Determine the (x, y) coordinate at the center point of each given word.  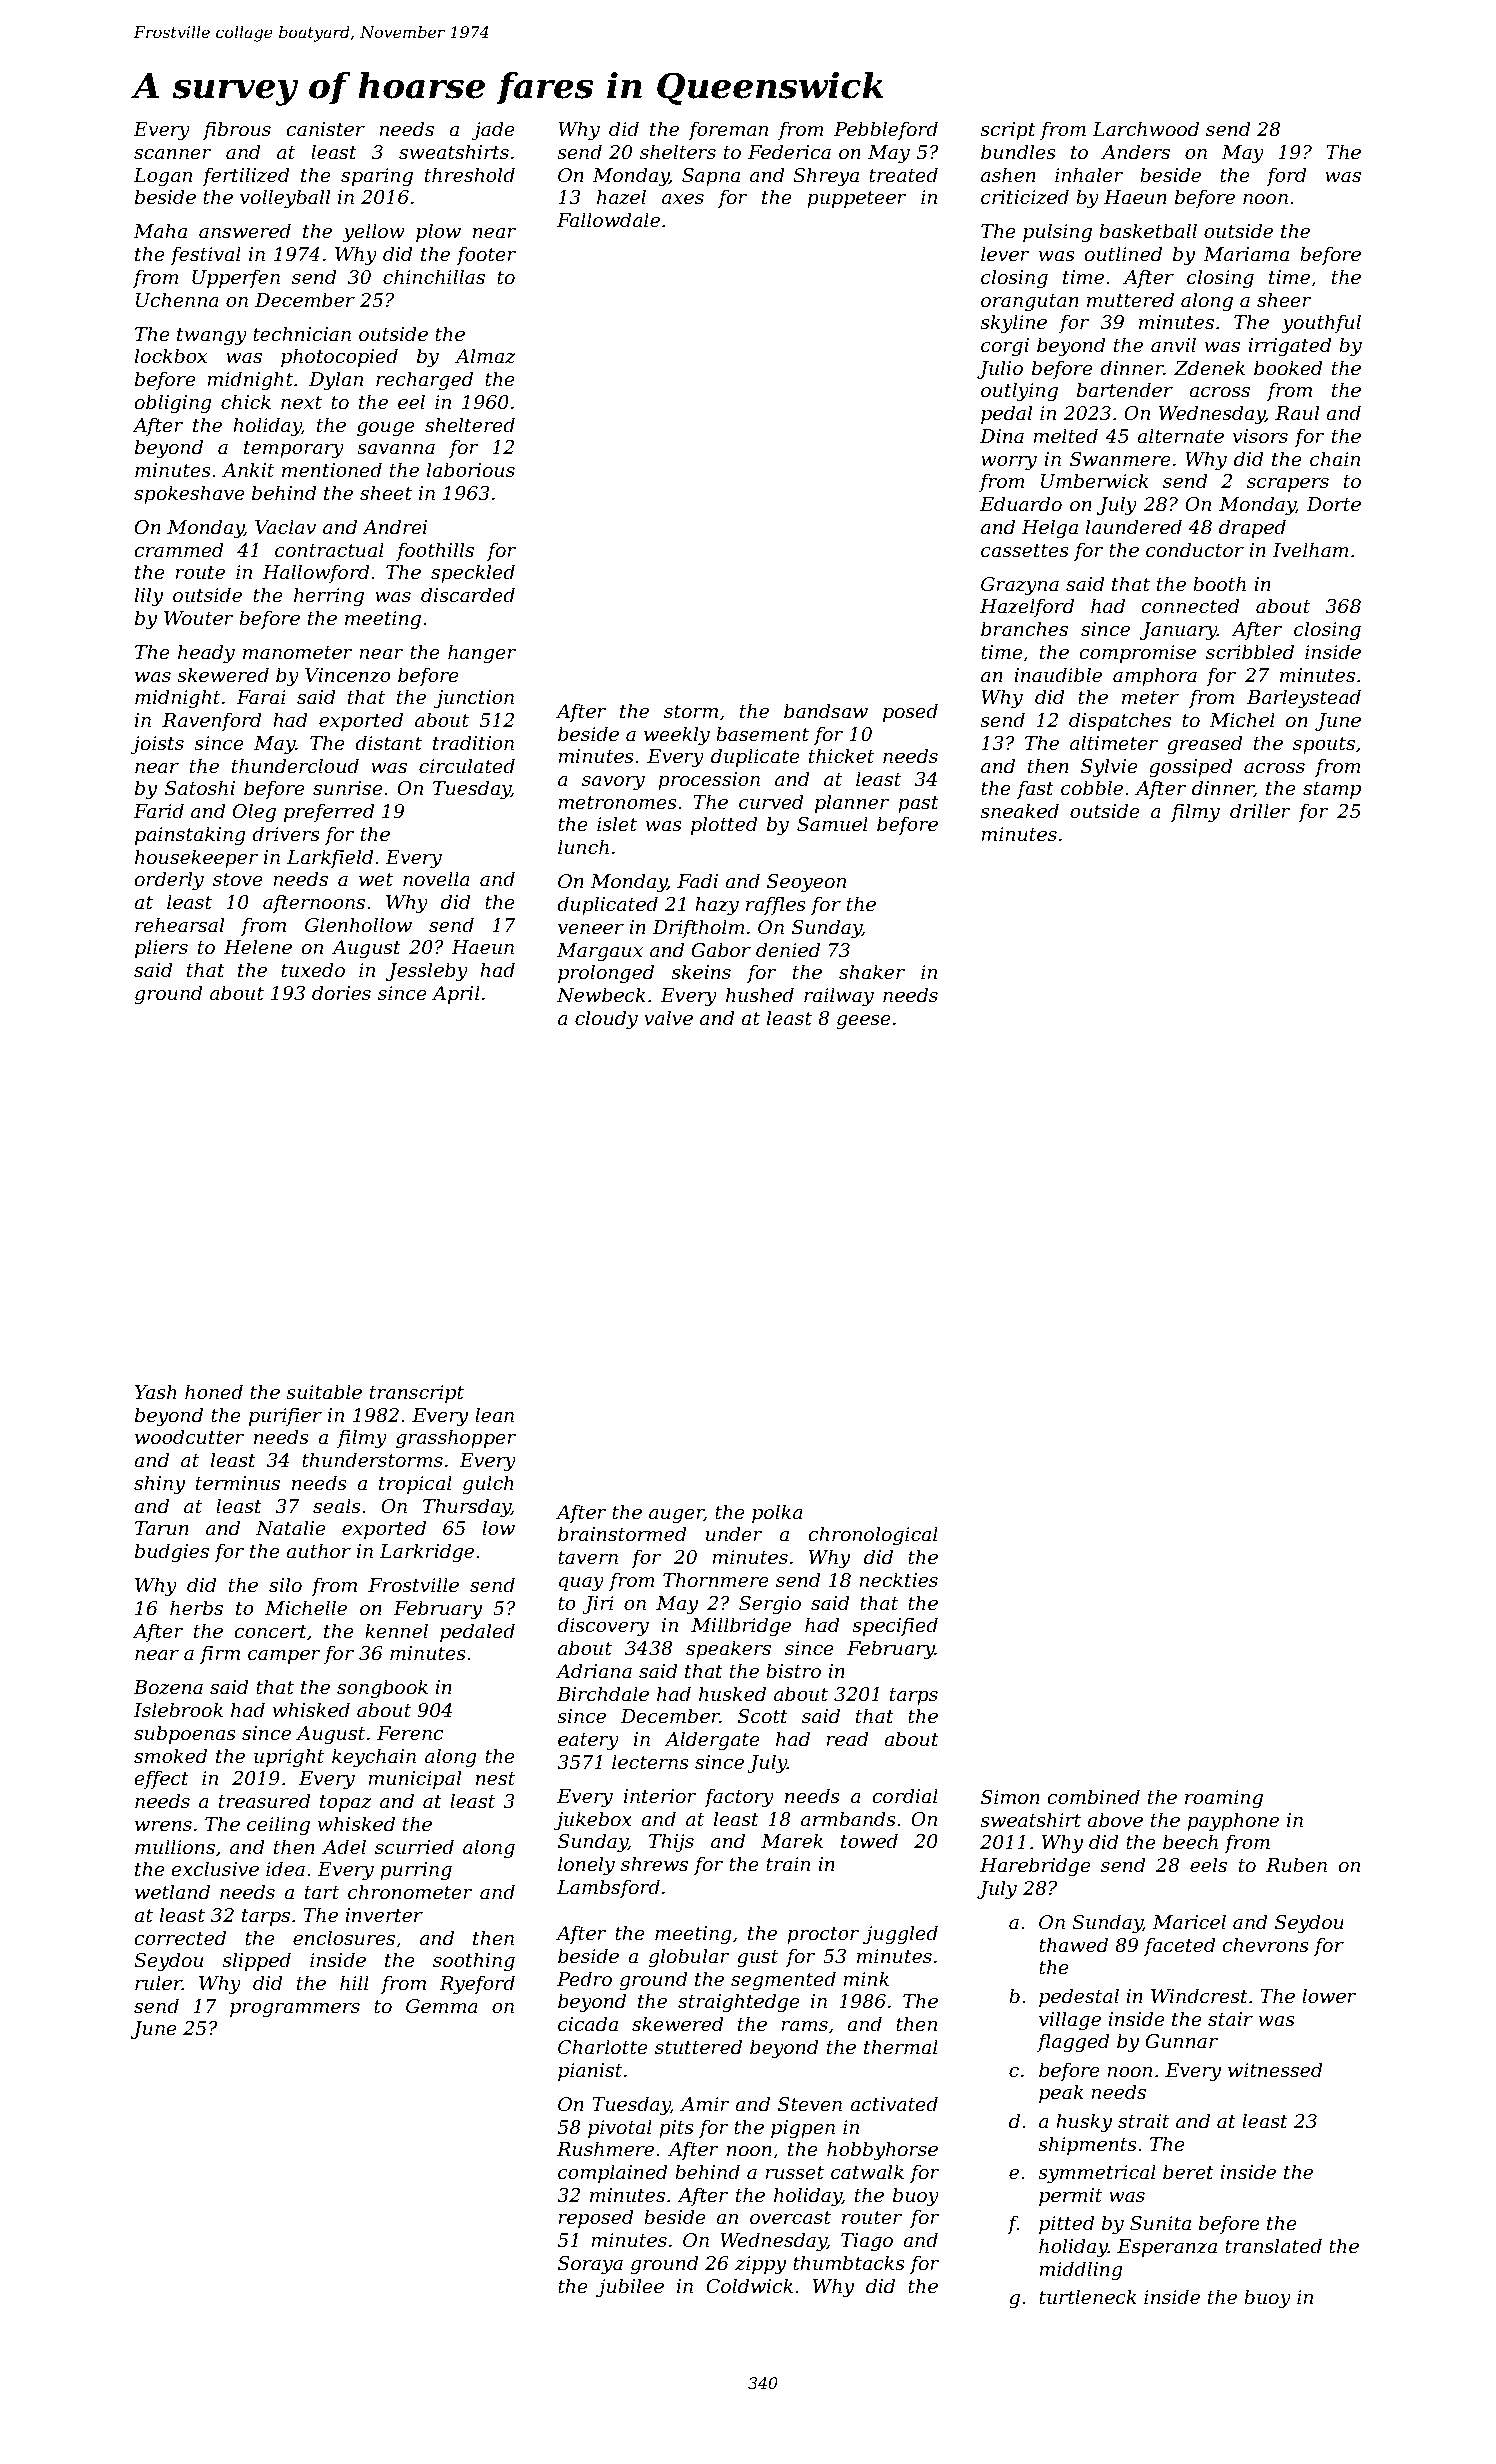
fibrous (237, 130)
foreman (728, 130)
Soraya (590, 2265)
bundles (1018, 152)
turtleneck (1088, 2297)
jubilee (630, 2287)
